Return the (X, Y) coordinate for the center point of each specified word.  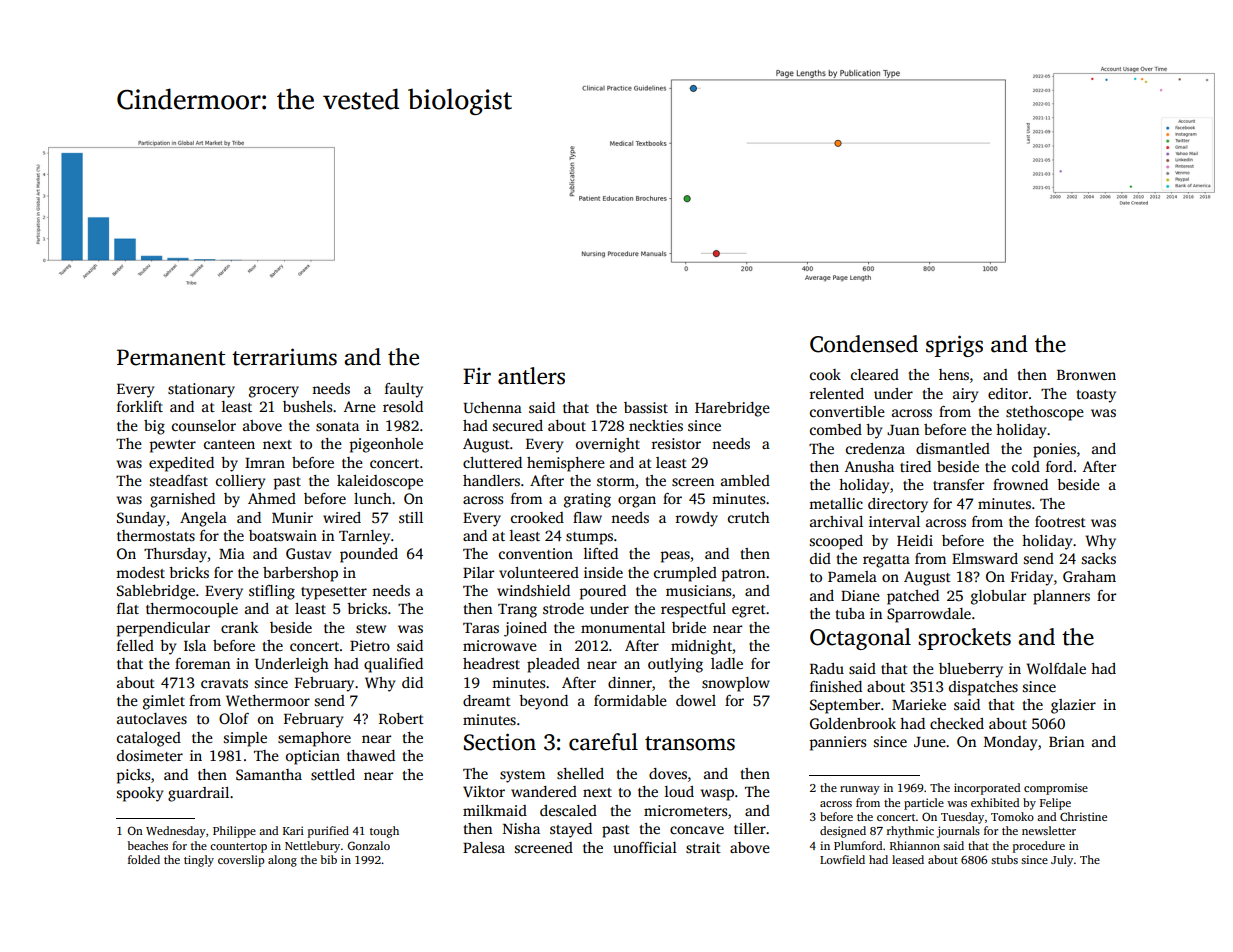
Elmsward (985, 558)
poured (603, 592)
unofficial (645, 847)
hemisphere (566, 464)
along (282, 861)
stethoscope (1045, 413)
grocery (274, 392)
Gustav (308, 553)
